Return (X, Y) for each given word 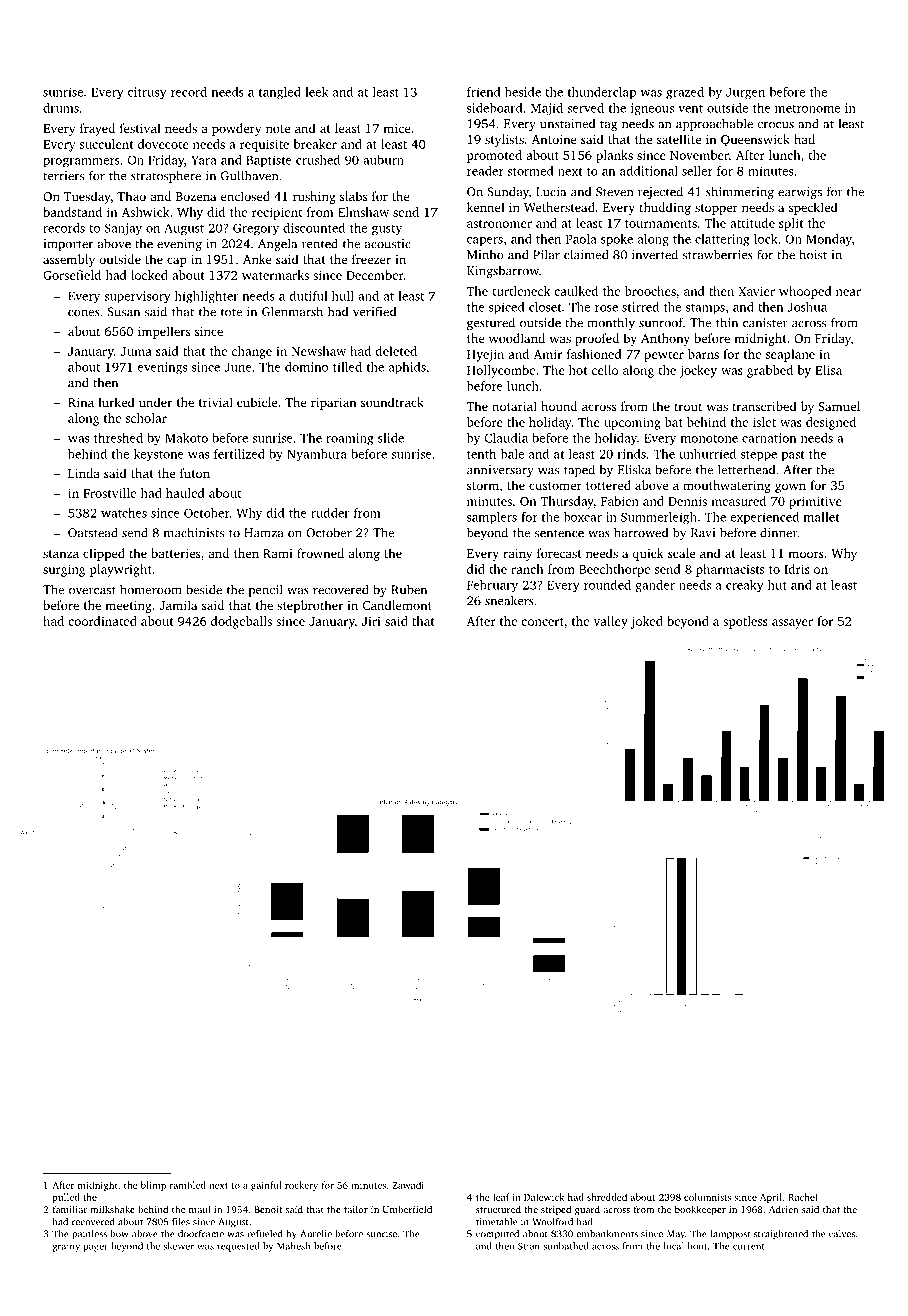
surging (64, 570)
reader (485, 171)
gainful (266, 1186)
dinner (778, 532)
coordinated (102, 621)
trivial (216, 402)
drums (61, 108)
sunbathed (566, 1246)
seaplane (790, 355)
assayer (792, 624)
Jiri (371, 621)
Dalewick (544, 1197)
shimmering (740, 192)
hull (343, 296)
